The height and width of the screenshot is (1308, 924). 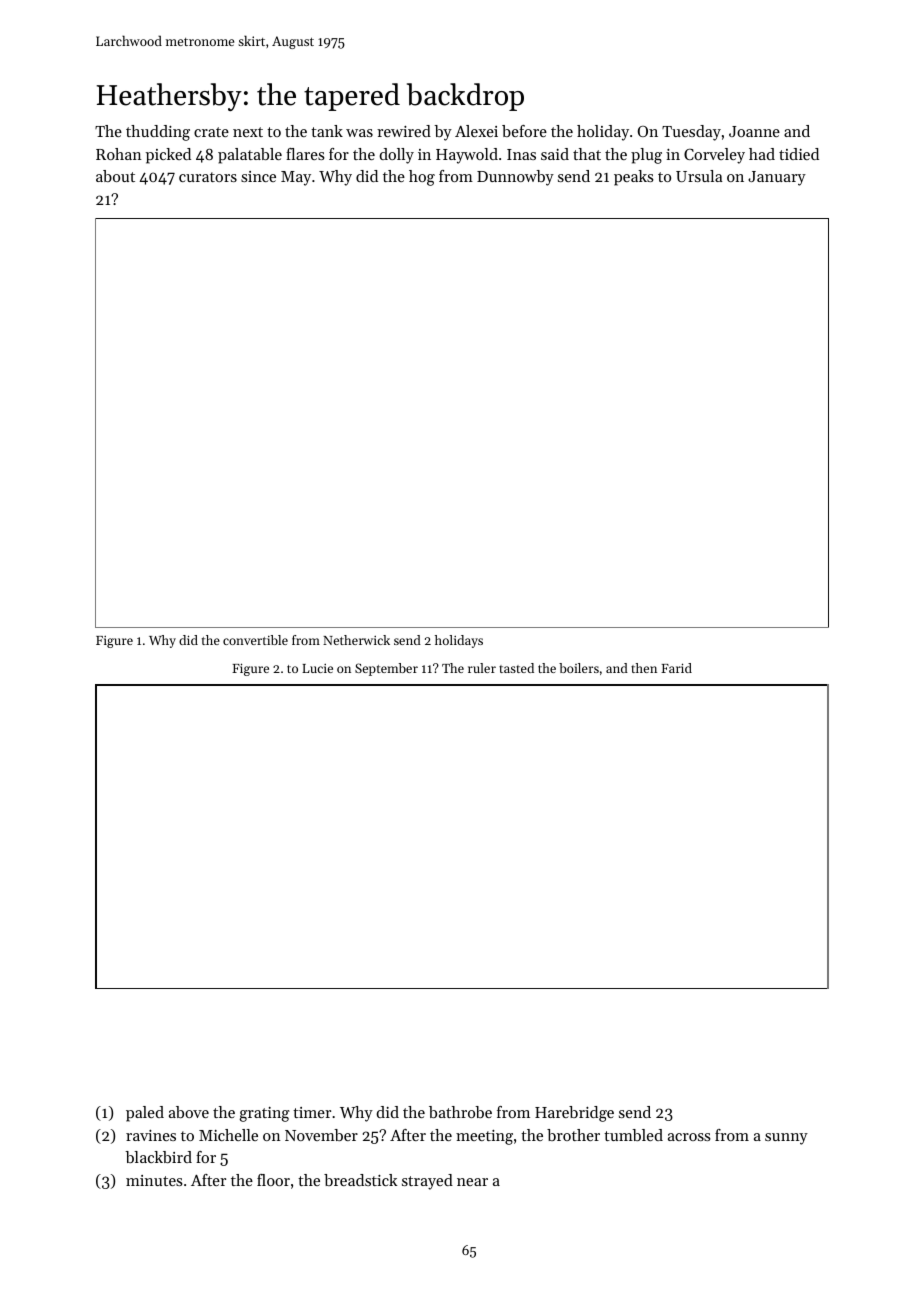 I want to click on before, so click(x=524, y=131).
